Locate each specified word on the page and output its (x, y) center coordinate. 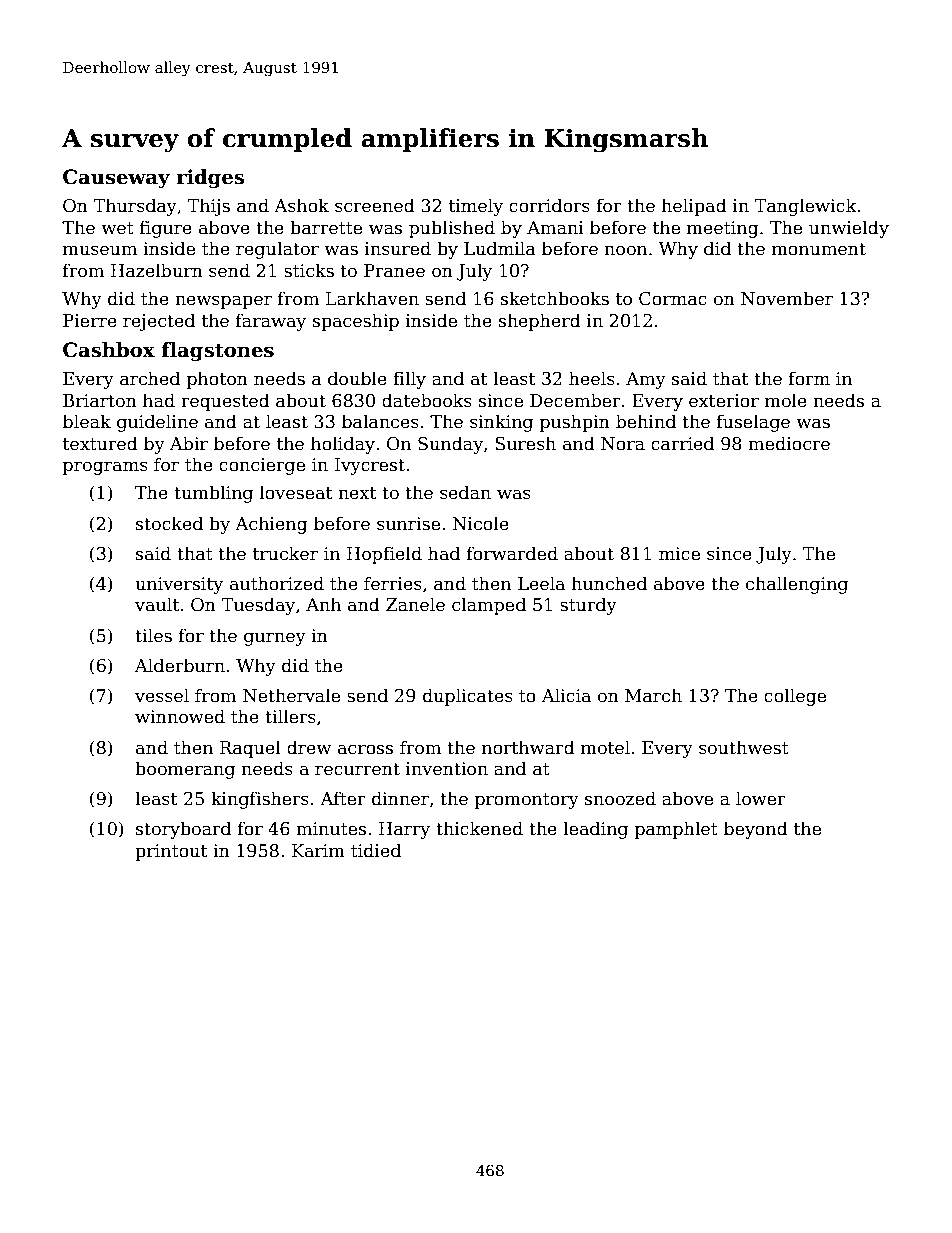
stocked (169, 523)
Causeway (116, 179)
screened (375, 205)
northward (528, 747)
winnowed (180, 716)
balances (380, 421)
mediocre (789, 443)
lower (761, 798)
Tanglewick (805, 207)
